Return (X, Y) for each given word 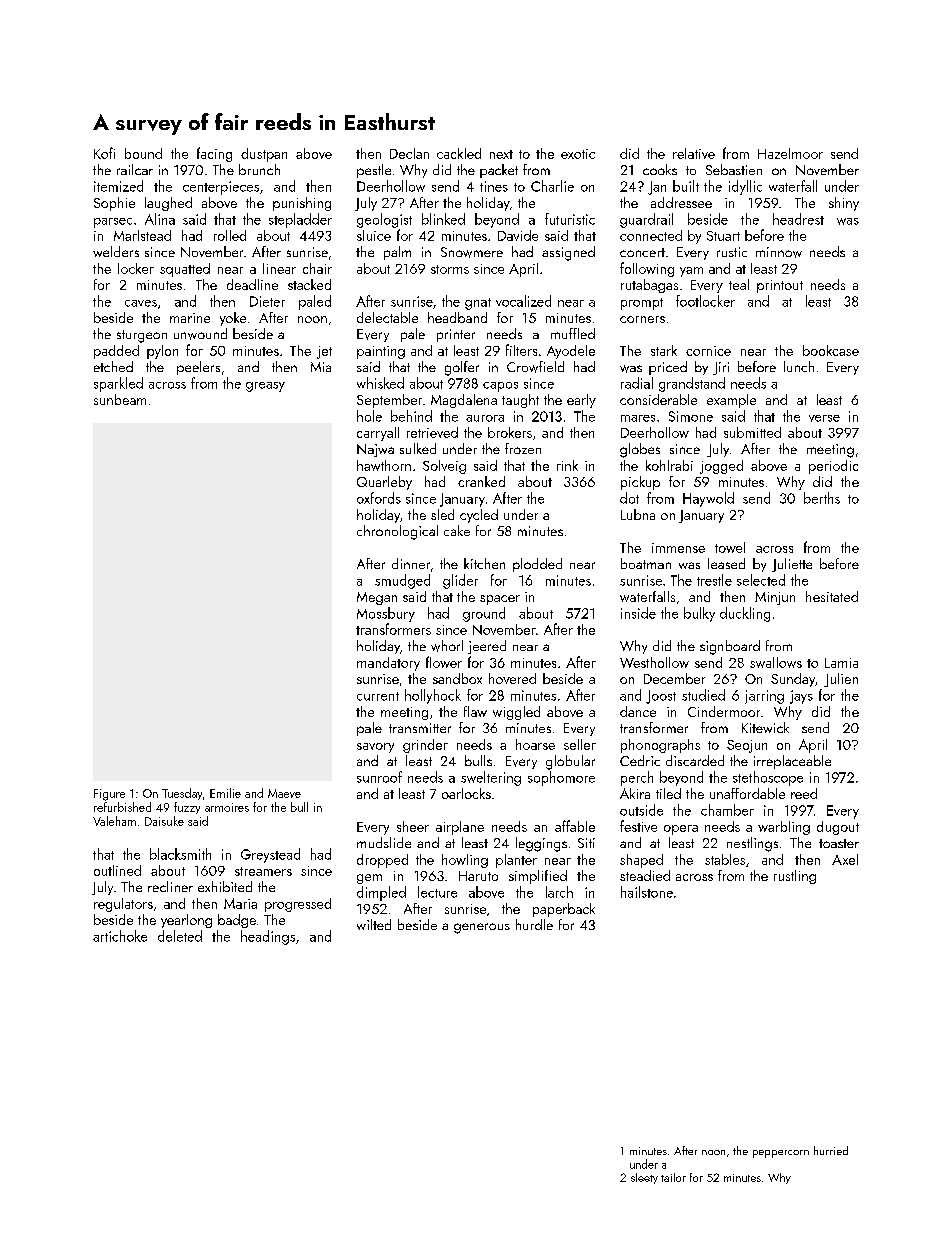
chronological (397, 532)
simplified (538, 877)
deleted (180, 936)
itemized (118, 186)
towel (730, 547)
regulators (123, 905)
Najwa (375, 450)
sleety (644, 1178)
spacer (500, 600)
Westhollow (654, 662)
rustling (795, 877)
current (378, 696)
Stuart (723, 236)
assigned (568, 253)
